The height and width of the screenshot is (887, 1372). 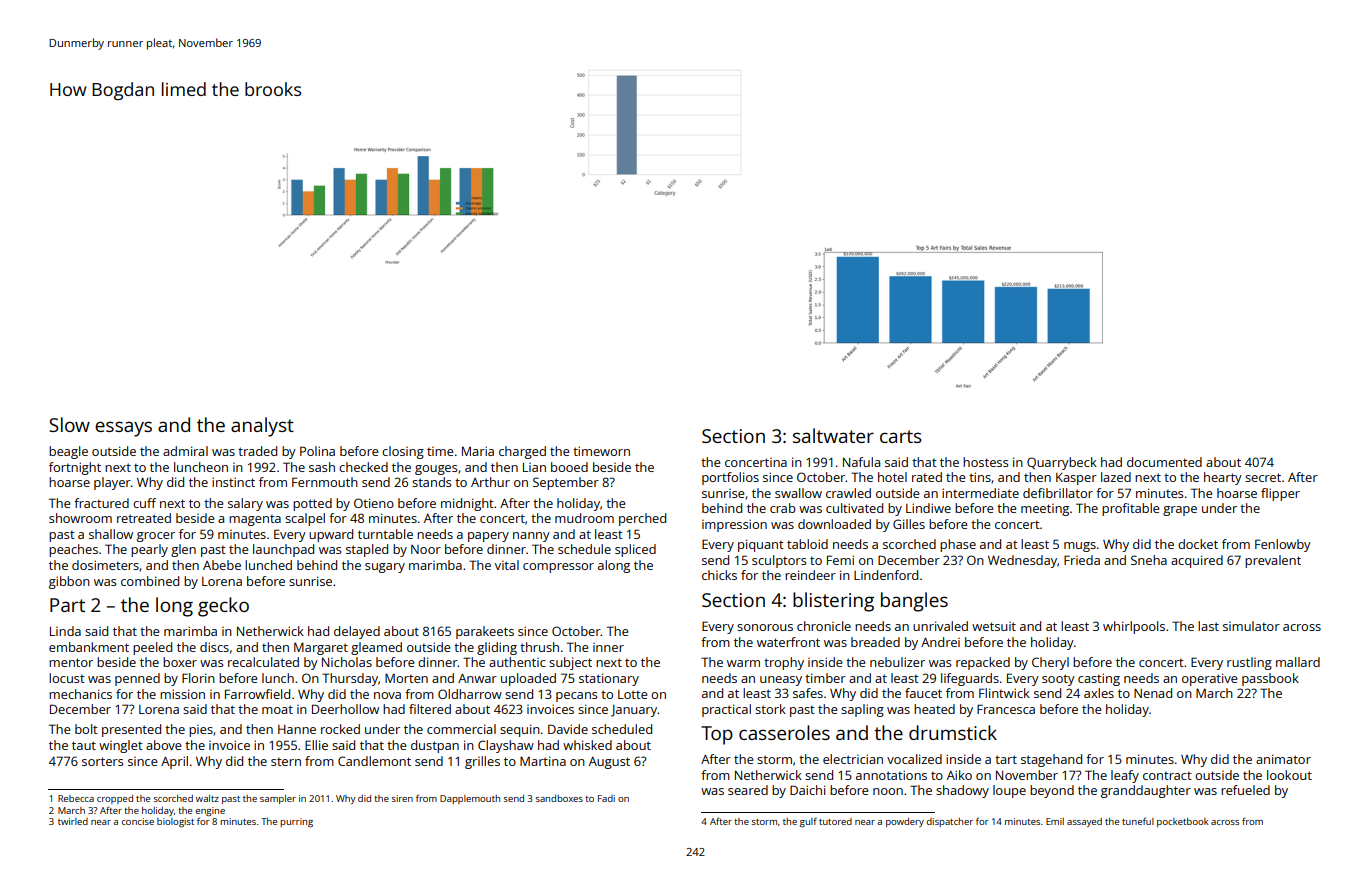 What do you see at coordinates (1180, 511) in the screenshot?
I see `grape` at bounding box center [1180, 511].
